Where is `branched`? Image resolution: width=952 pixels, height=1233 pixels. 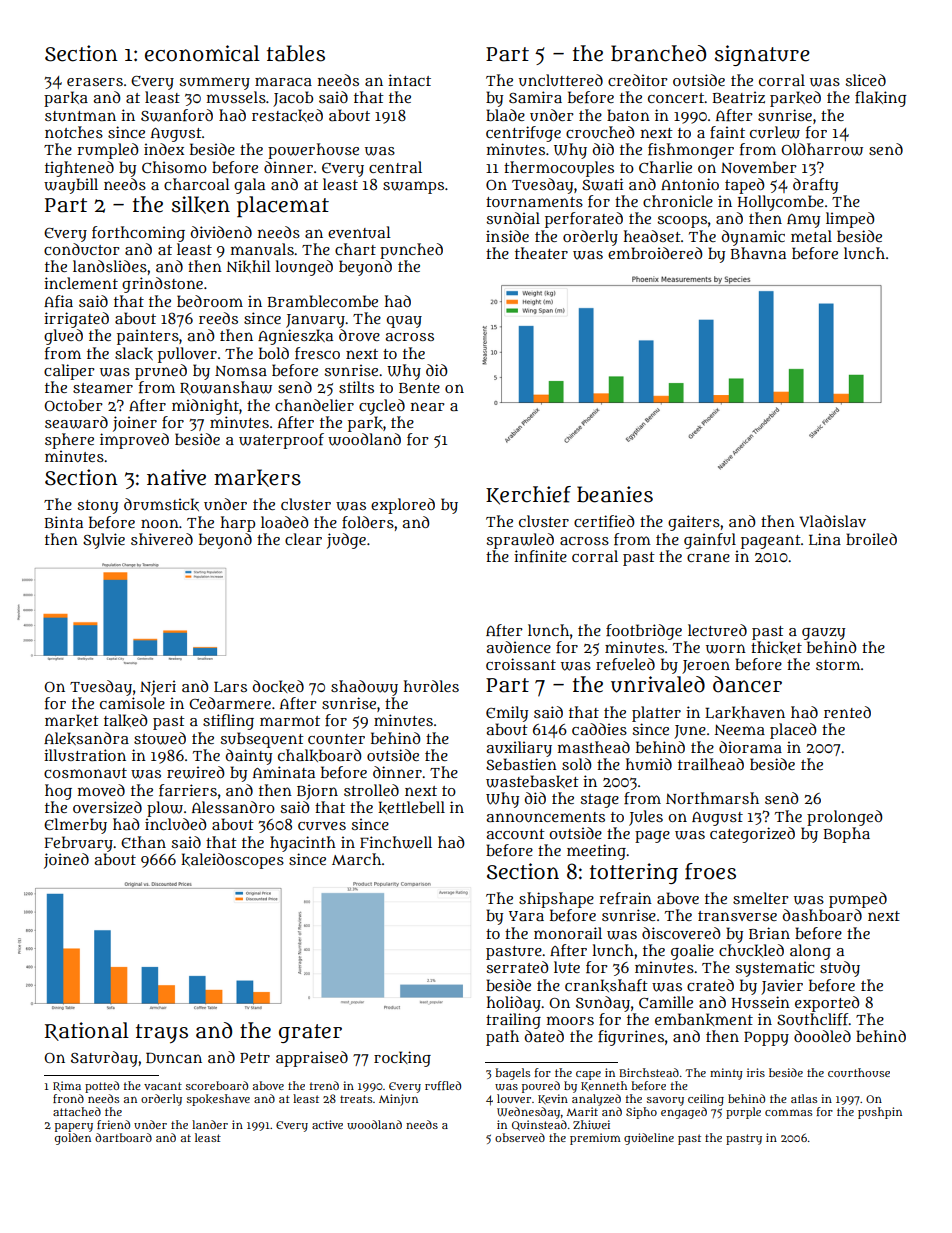 branched is located at coordinates (658, 53).
